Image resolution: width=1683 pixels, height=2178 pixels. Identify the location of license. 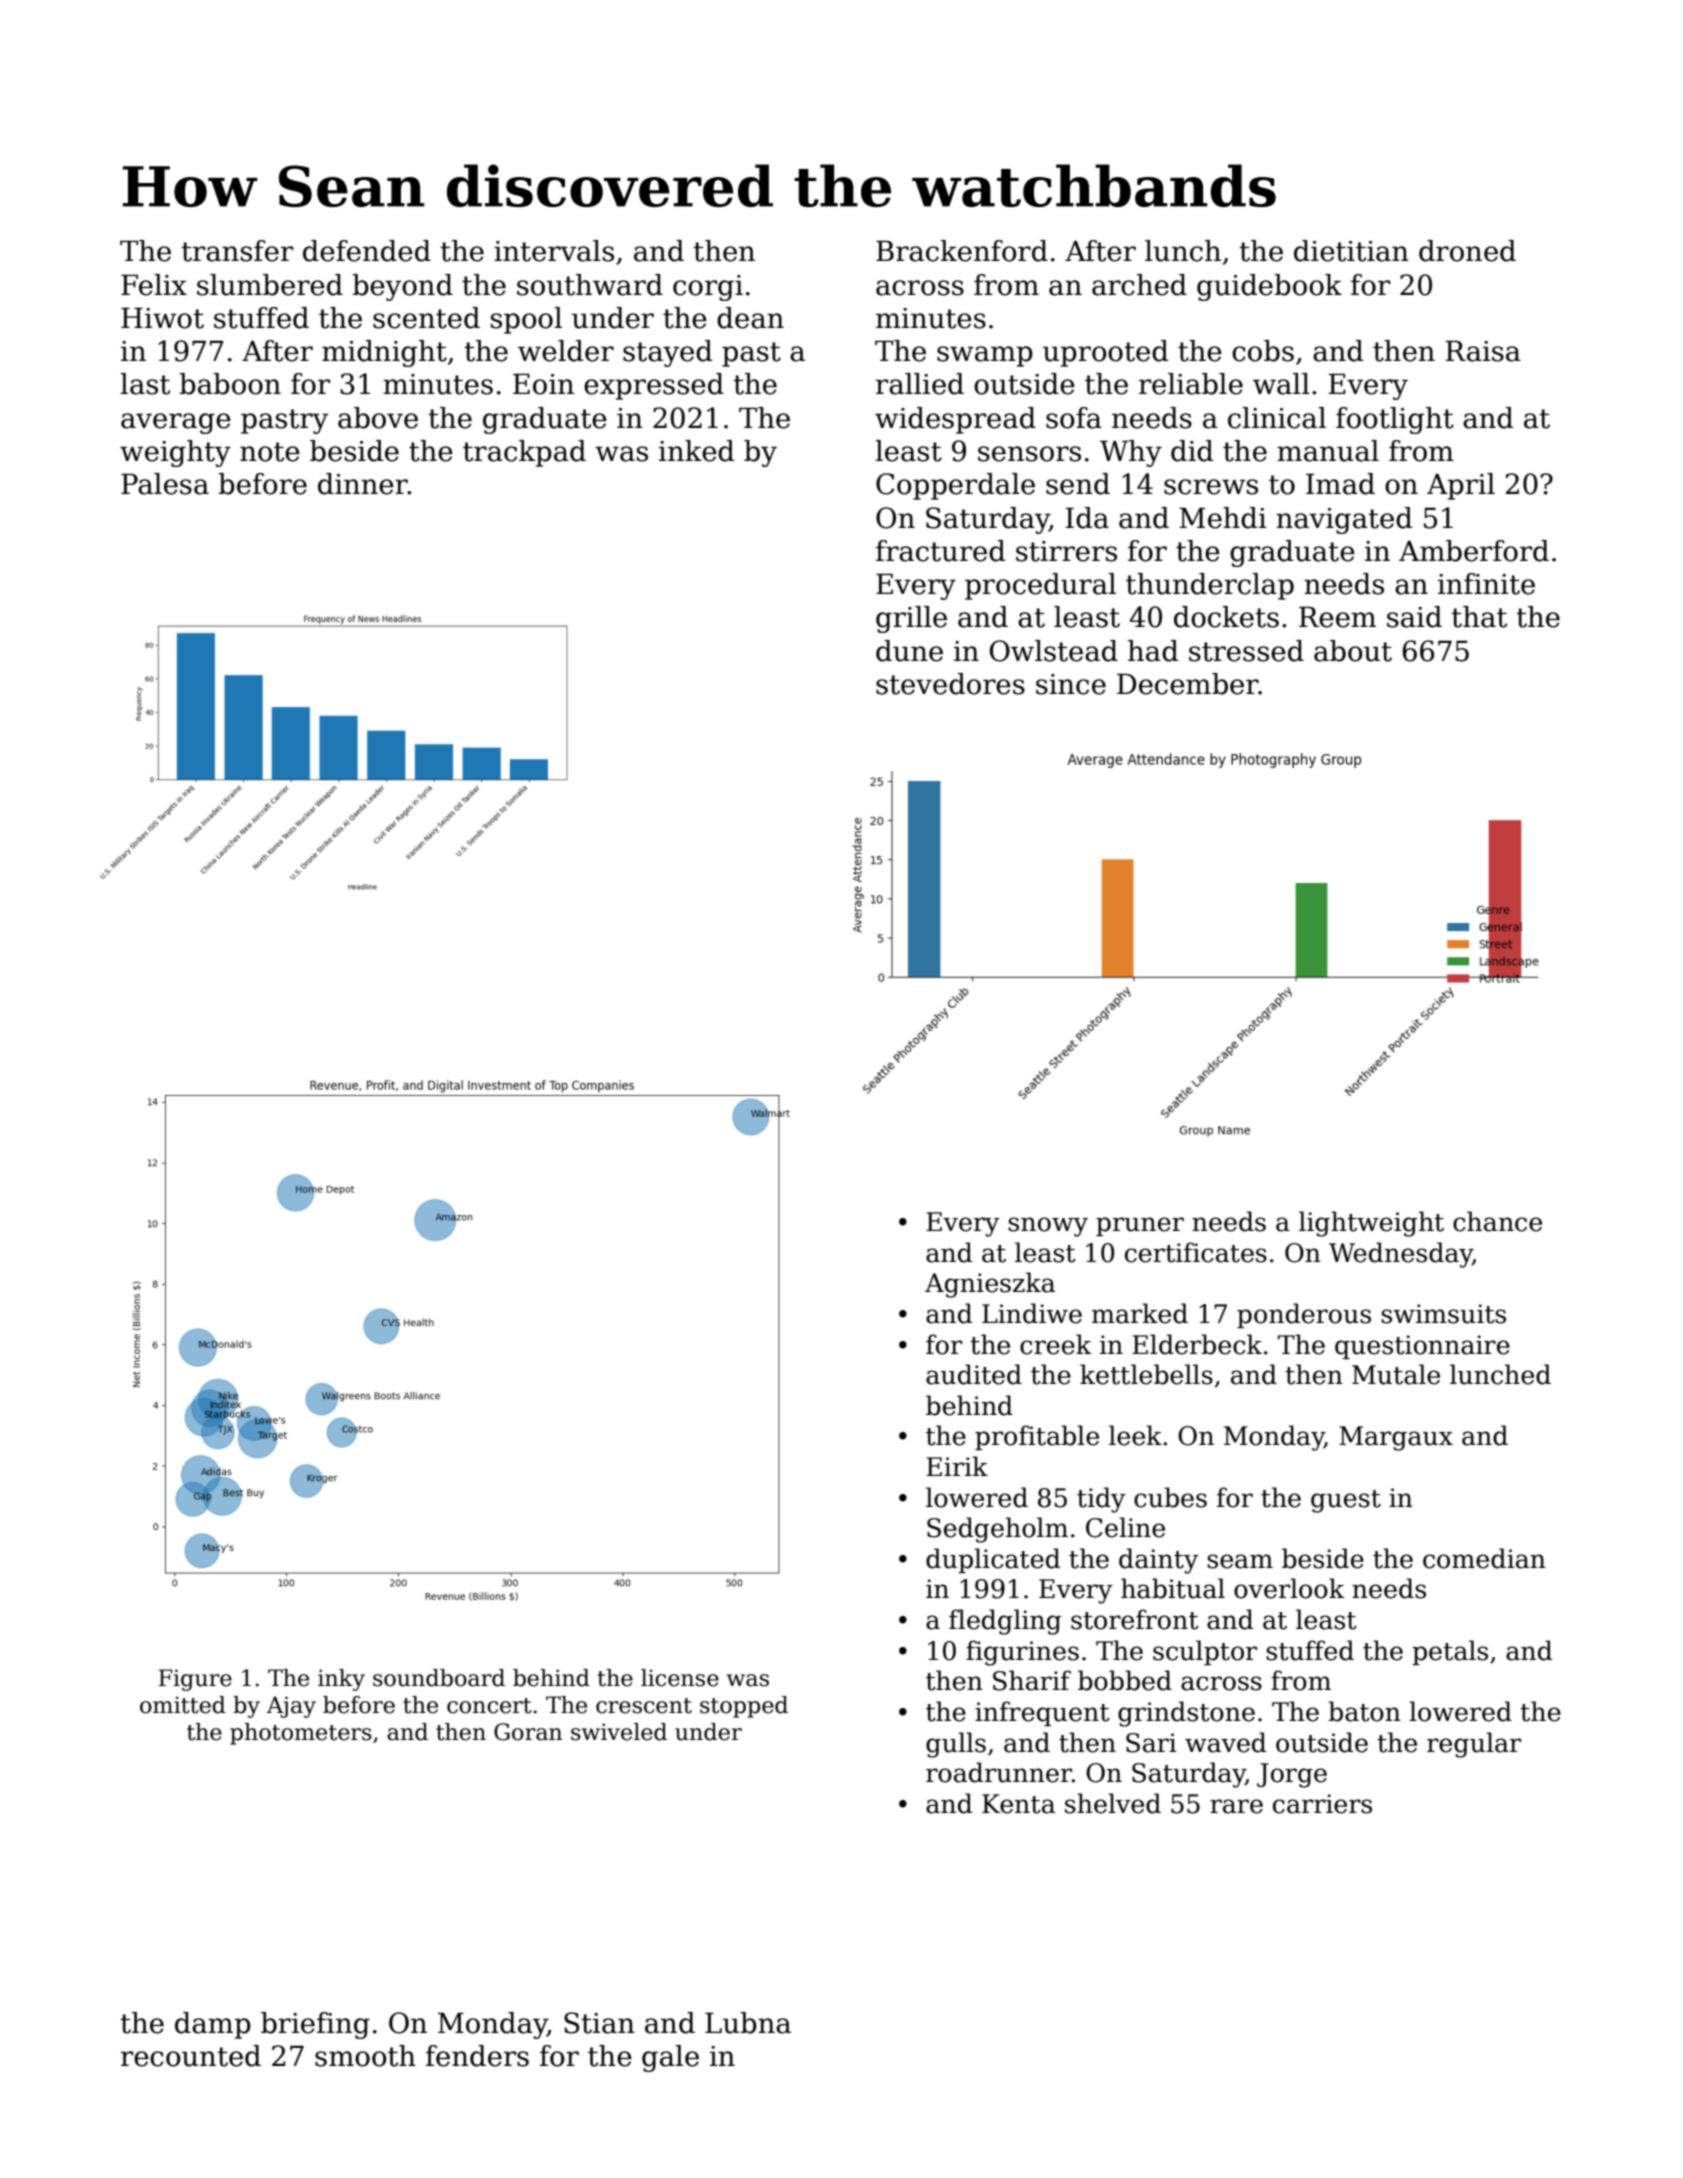
(680, 1678).
